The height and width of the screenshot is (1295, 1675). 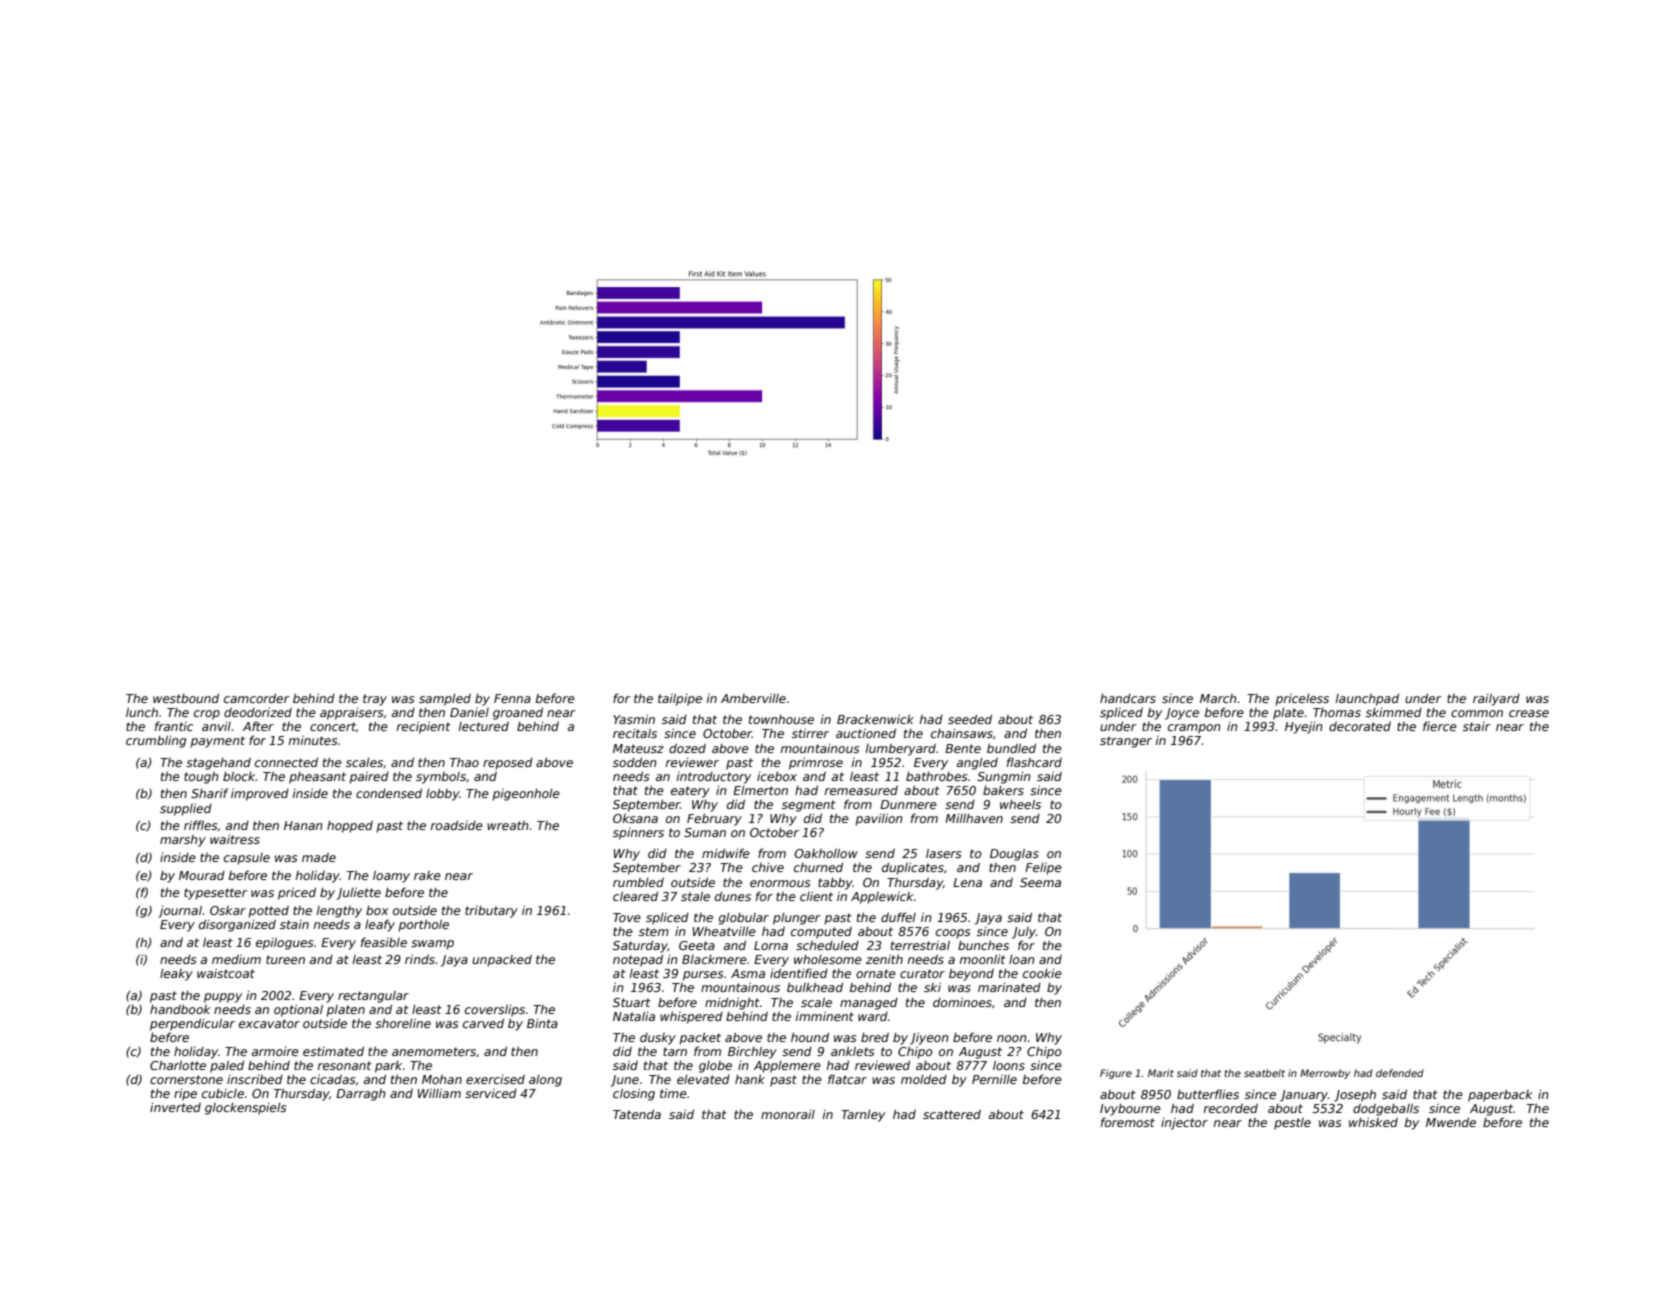 What do you see at coordinates (634, 1016) in the screenshot?
I see `Natalia` at bounding box center [634, 1016].
